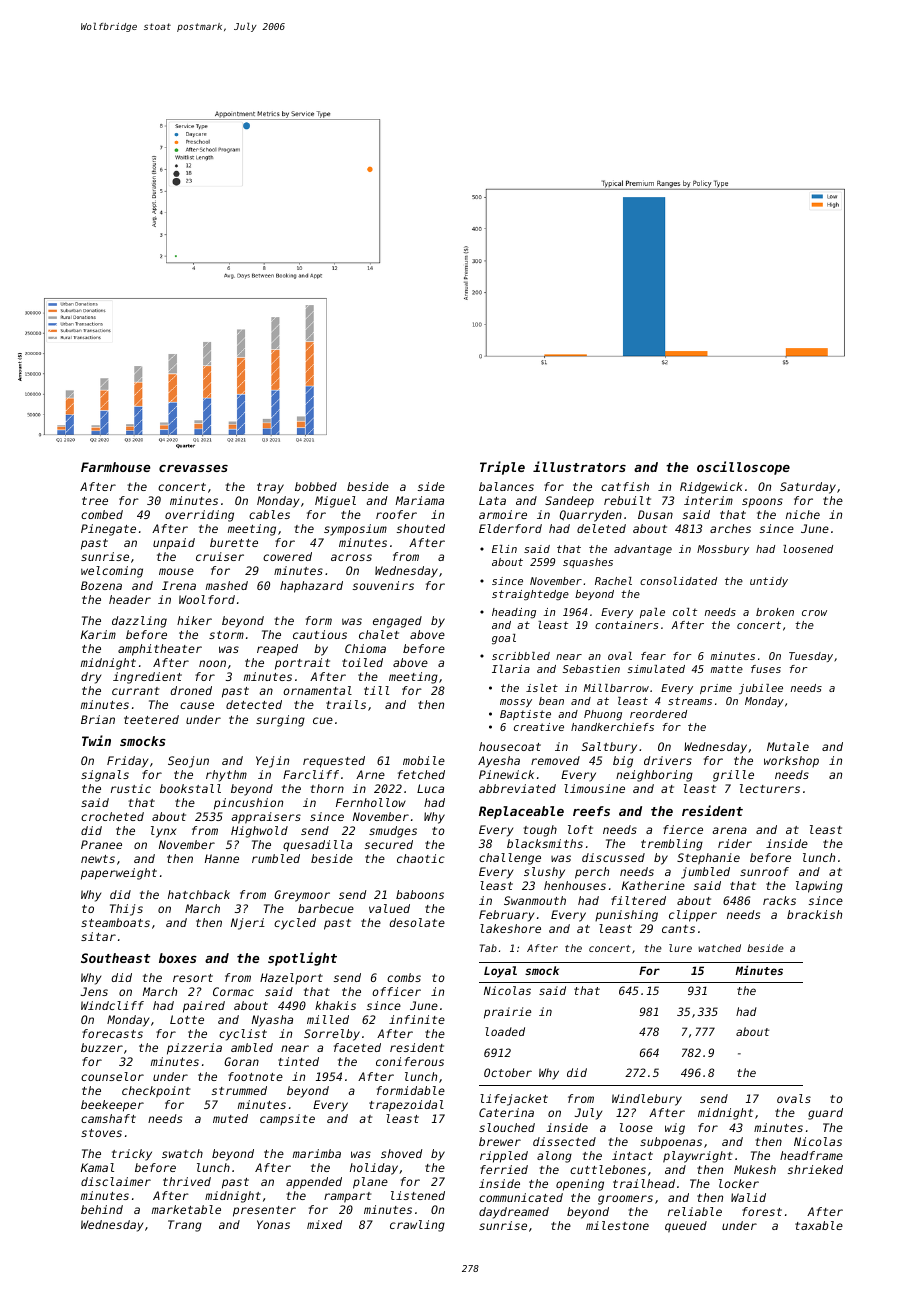 This image has height=1308, width=924. I want to click on fierce, so click(683, 829).
